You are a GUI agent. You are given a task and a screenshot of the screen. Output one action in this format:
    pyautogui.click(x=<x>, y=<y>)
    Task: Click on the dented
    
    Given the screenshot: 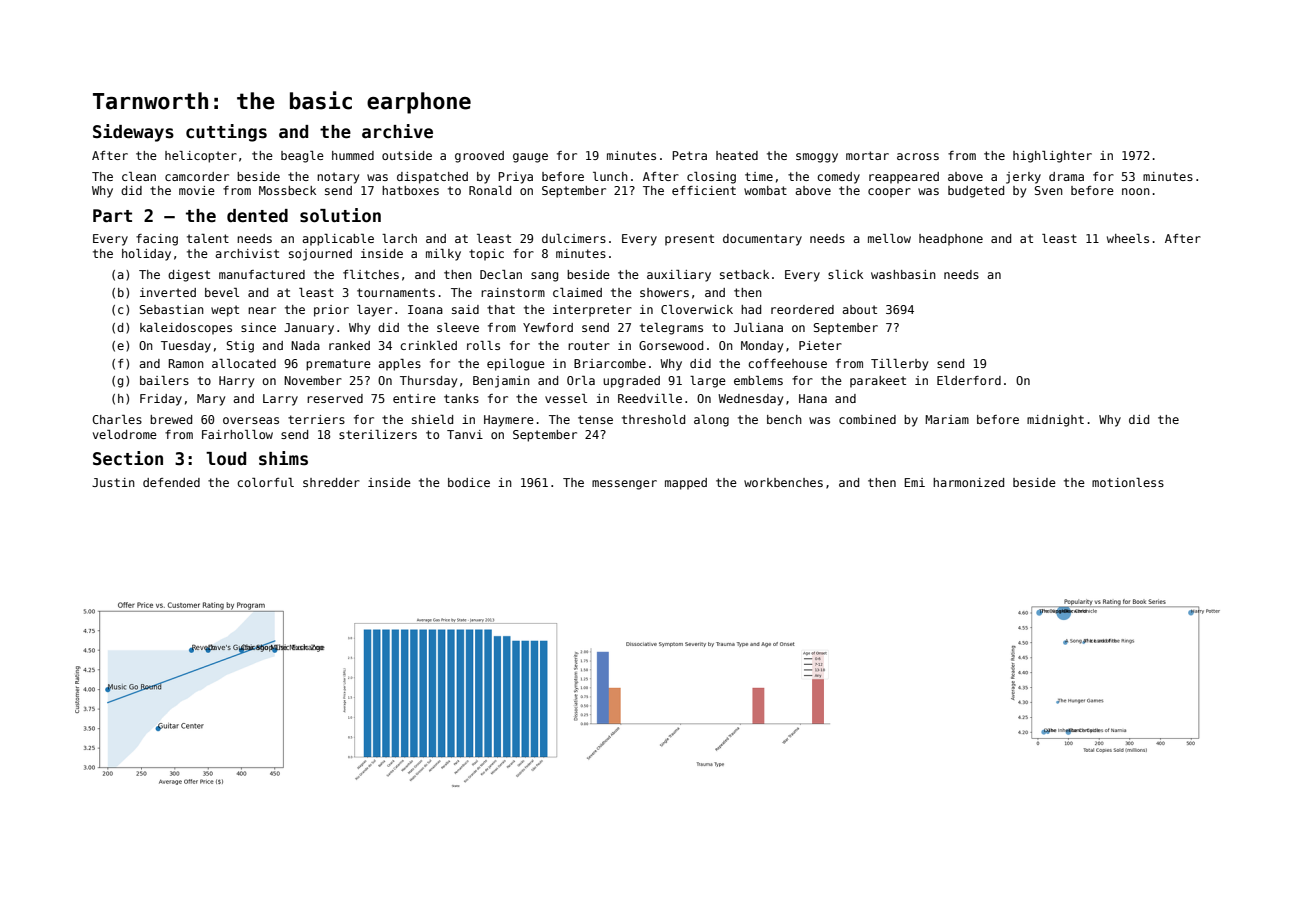 What is the action you would take?
    pyautogui.click(x=257, y=216)
